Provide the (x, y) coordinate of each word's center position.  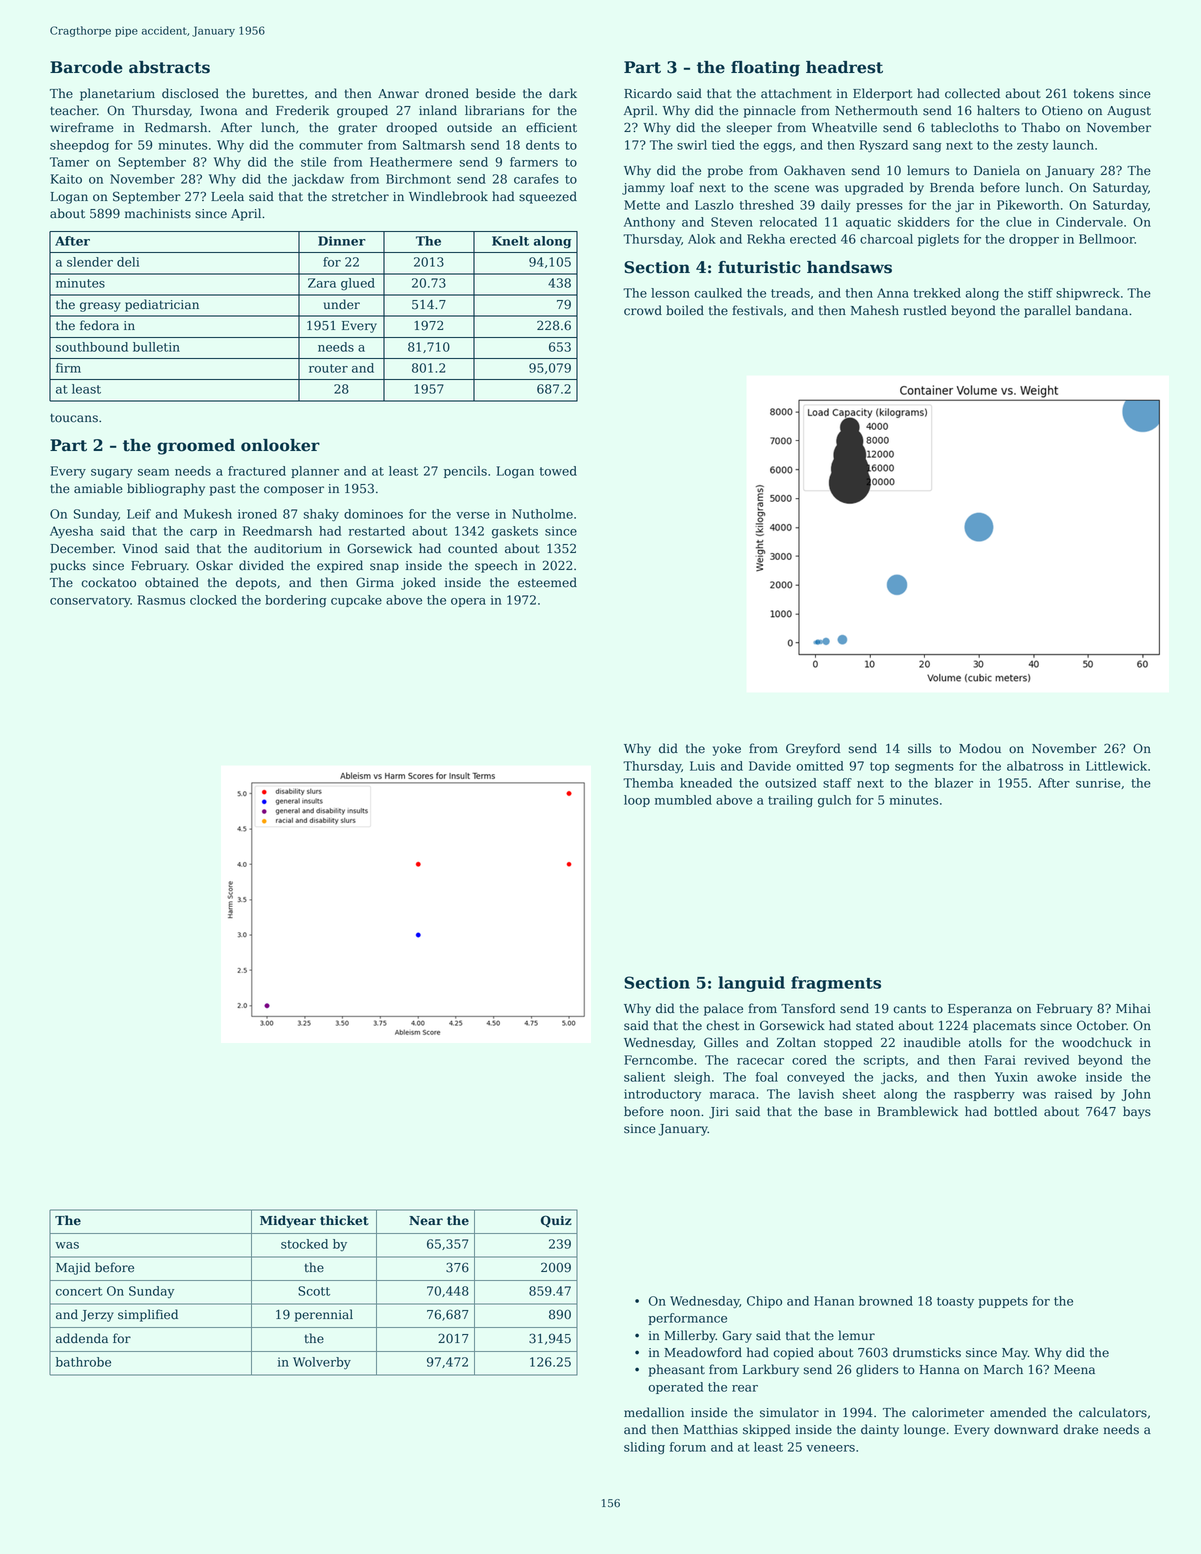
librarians (494, 110)
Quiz (556, 1221)
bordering (296, 601)
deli (128, 262)
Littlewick (1116, 766)
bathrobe (83, 1362)
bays (1137, 1112)
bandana (1102, 310)
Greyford (813, 749)
